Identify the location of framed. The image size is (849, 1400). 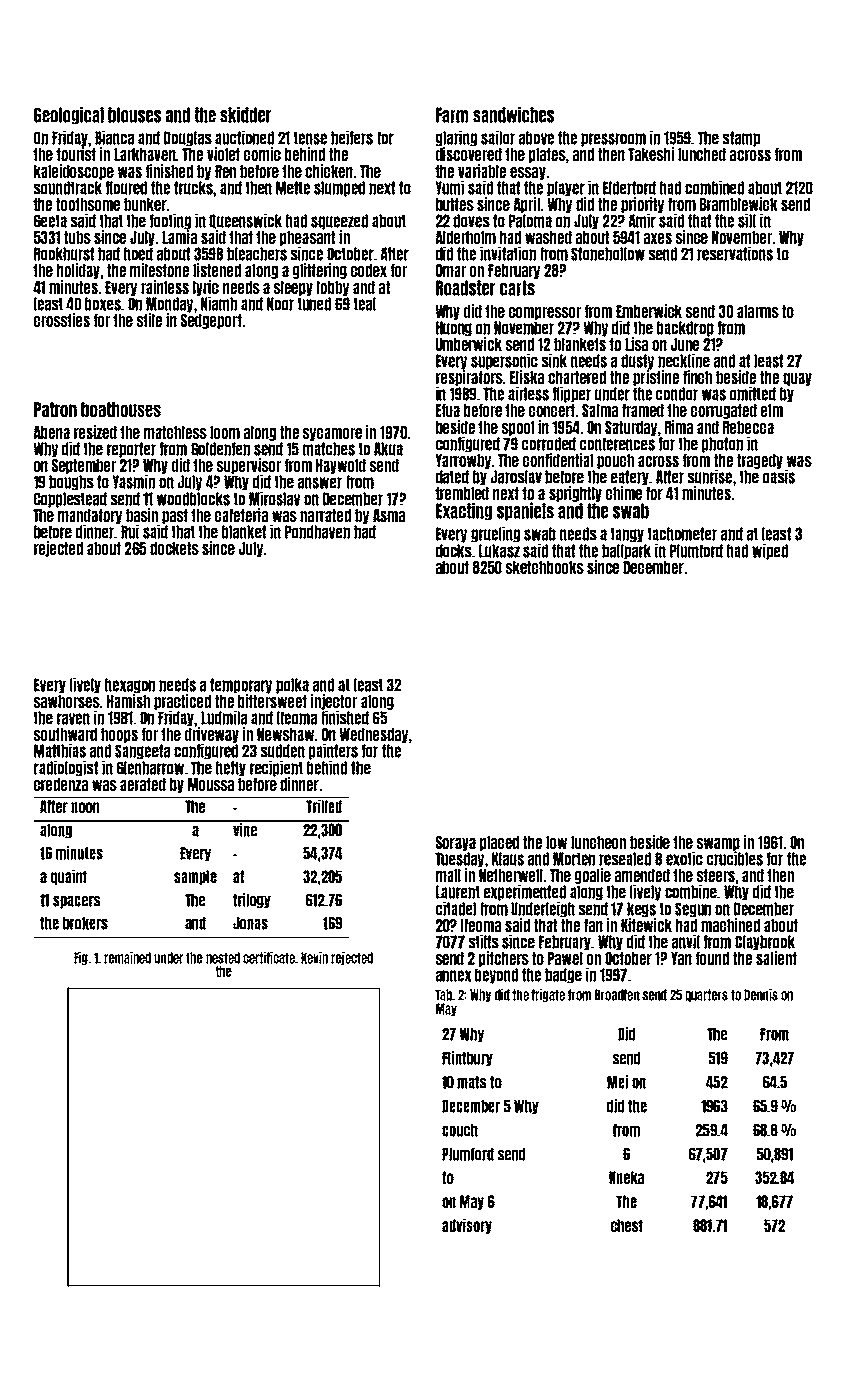
(643, 410).
